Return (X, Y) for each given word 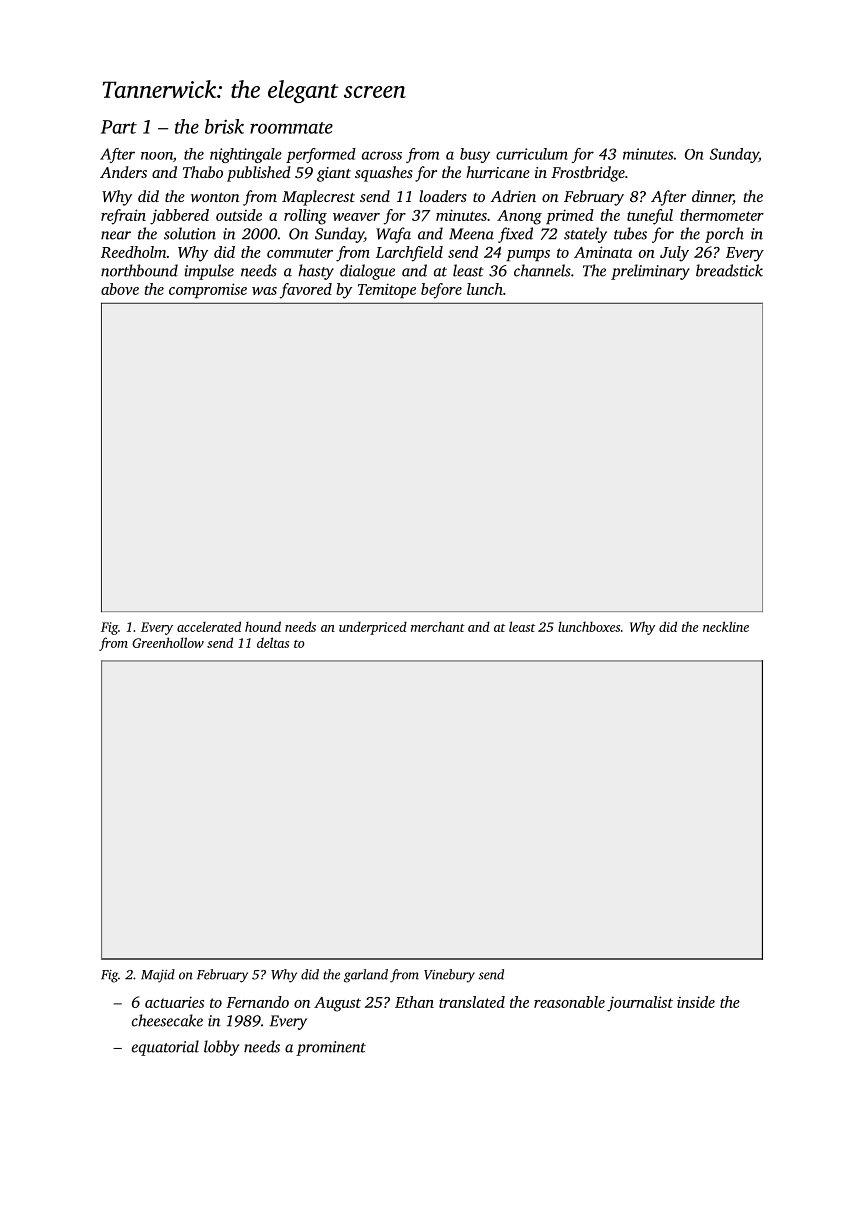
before (441, 291)
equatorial (165, 1048)
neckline (726, 626)
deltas (273, 642)
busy (475, 155)
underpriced (373, 628)
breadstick (729, 270)
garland (366, 976)
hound (263, 626)
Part (119, 127)
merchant (438, 626)
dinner (712, 197)
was (264, 291)
